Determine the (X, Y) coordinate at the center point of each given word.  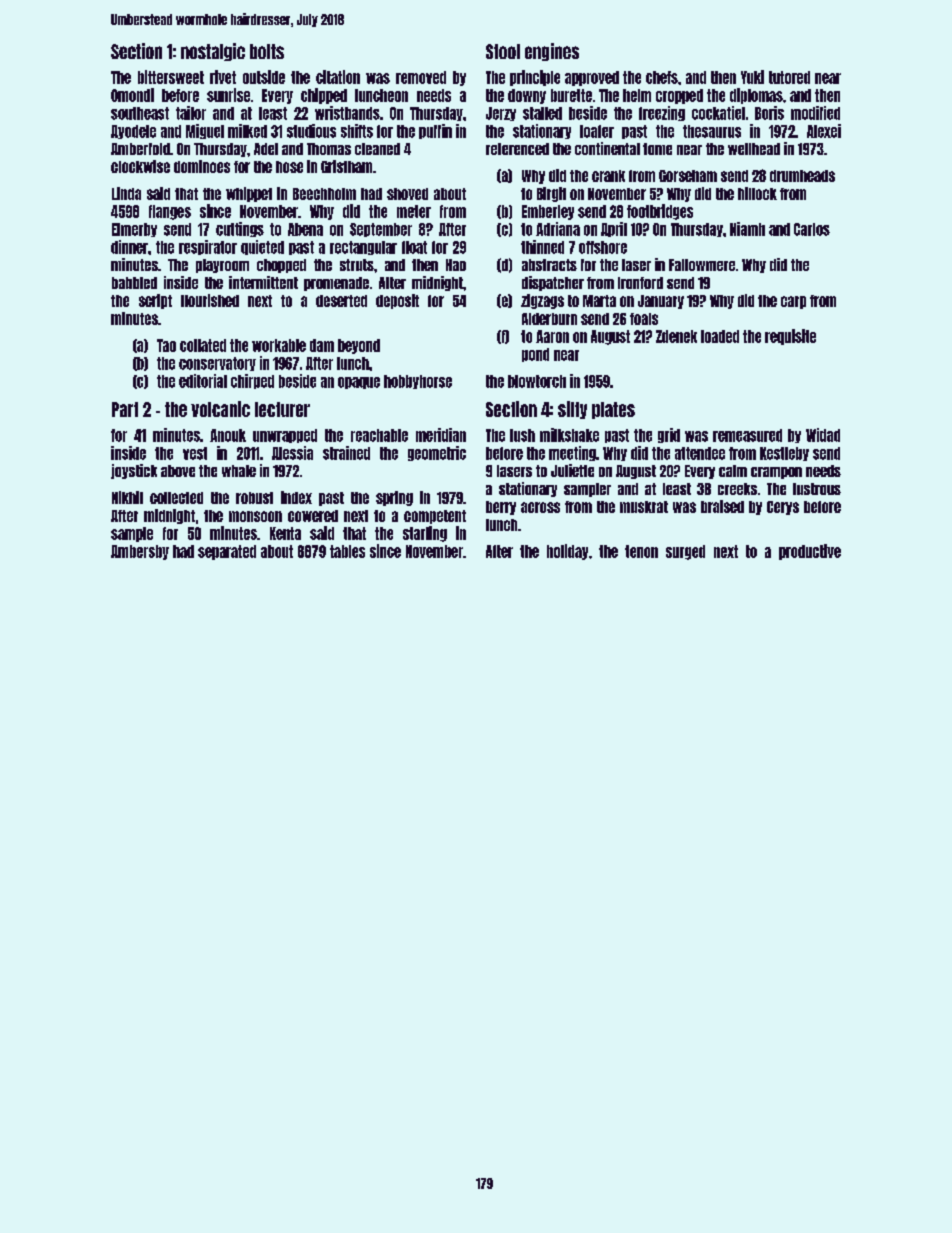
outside (264, 77)
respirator (208, 247)
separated (227, 552)
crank (608, 176)
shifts (357, 131)
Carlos (812, 229)
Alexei (824, 131)
